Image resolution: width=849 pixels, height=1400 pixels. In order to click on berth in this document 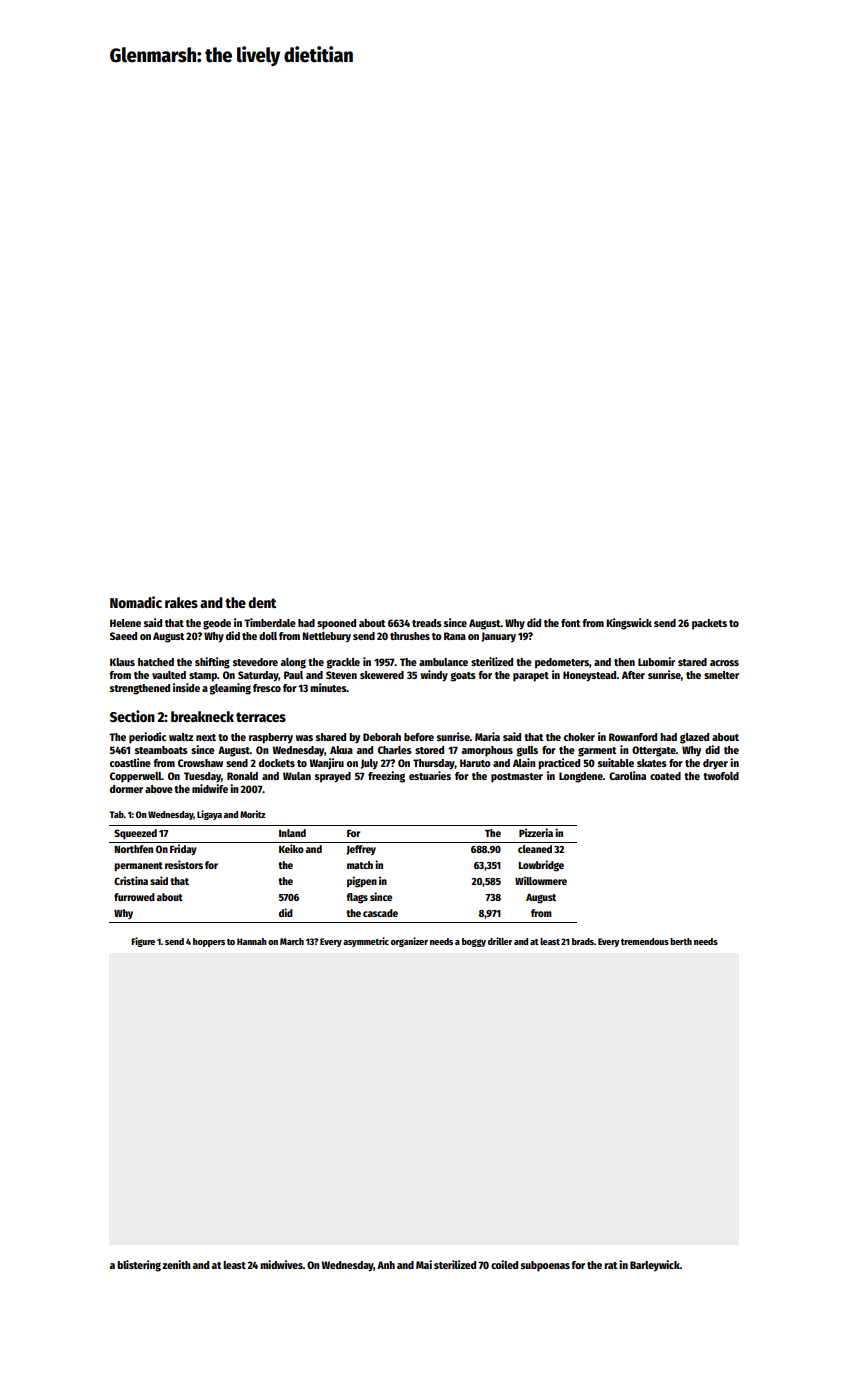, I will do `click(681, 941)`.
